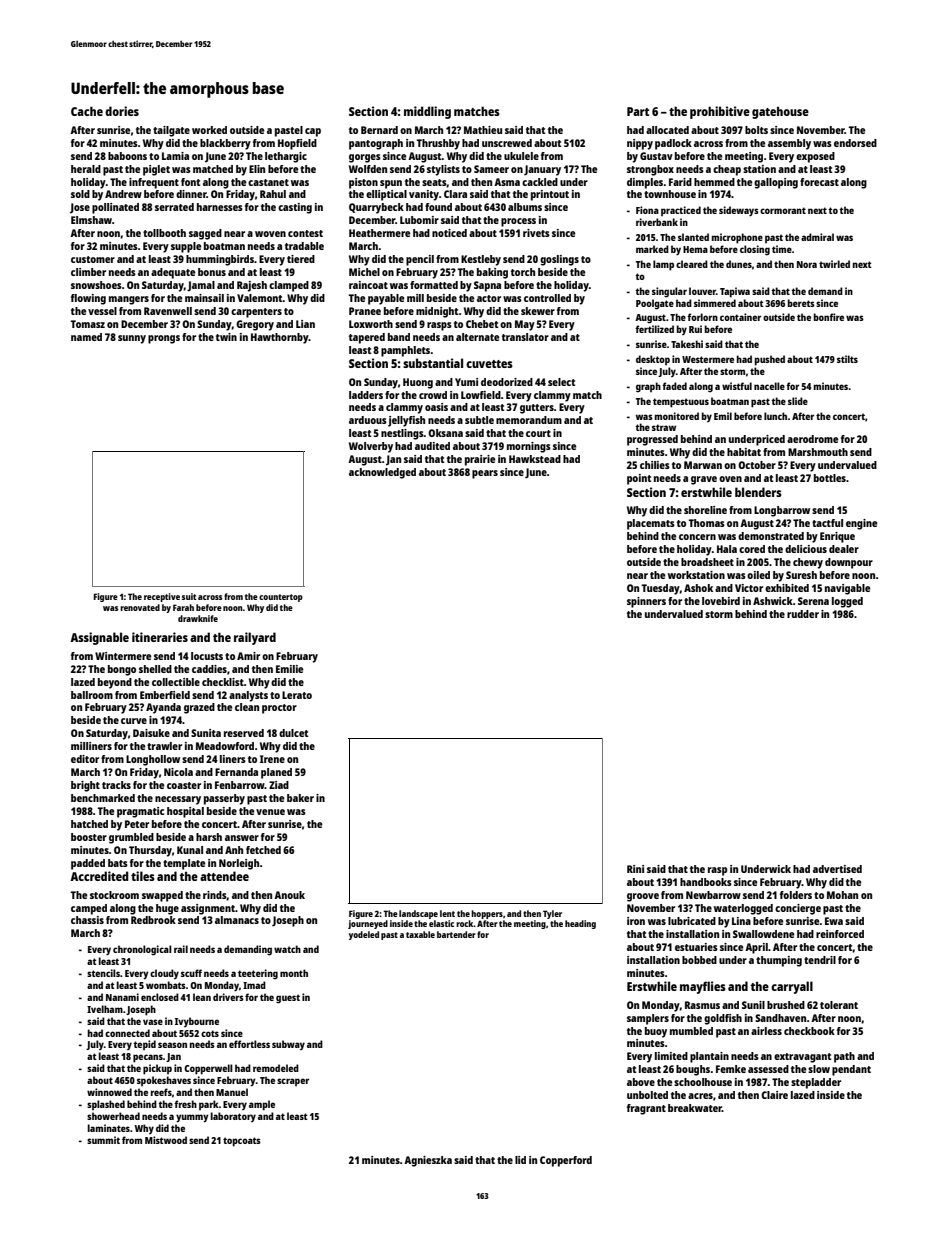  I want to click on unscrewed, so click(507, 143).
